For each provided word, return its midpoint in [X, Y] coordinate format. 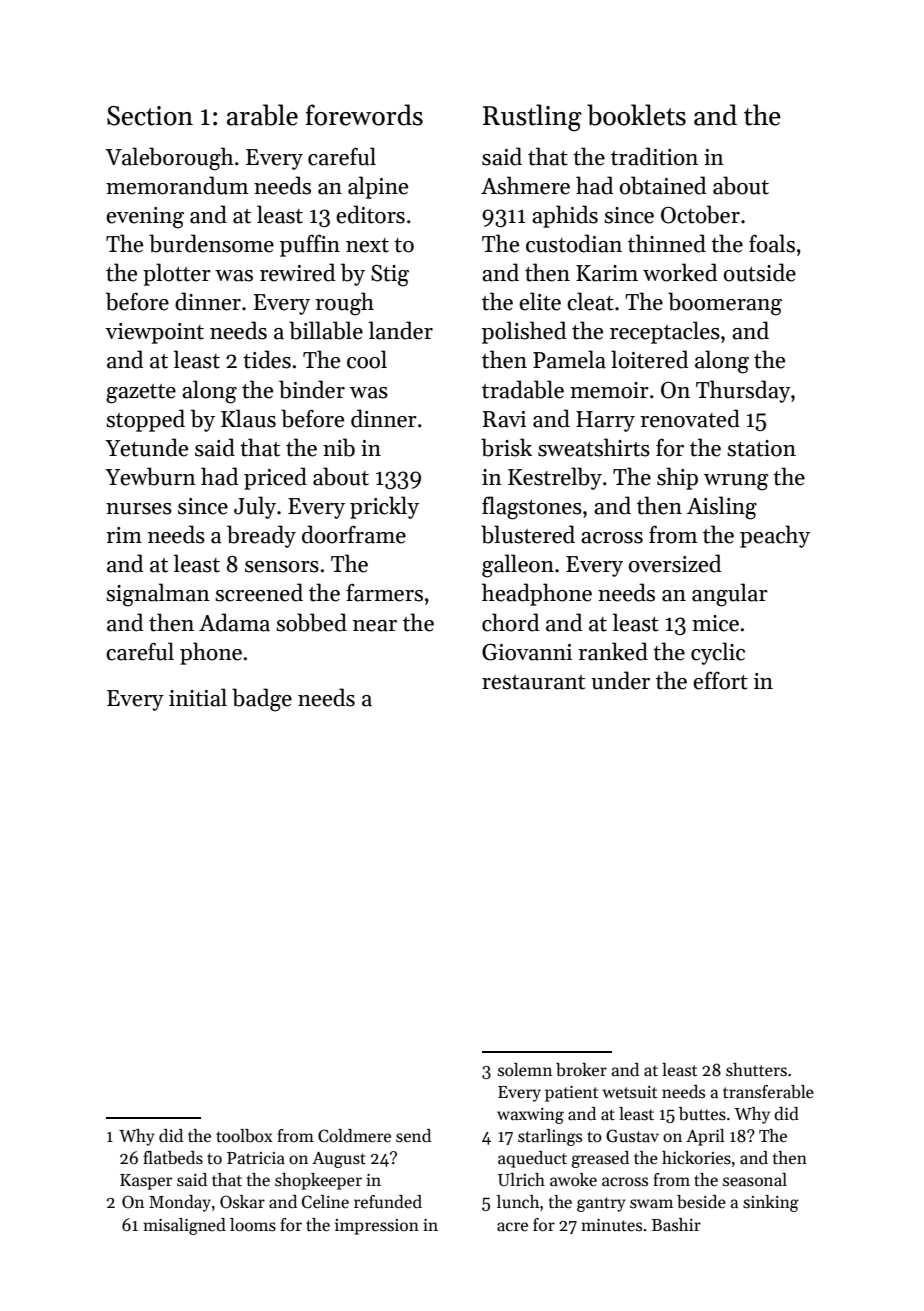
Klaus [248, 418]
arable [262, 115]
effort [720, 680]
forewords [364, 115]
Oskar [242, 1202]
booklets [636, 115]
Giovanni [527, 652]
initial [198, 697]
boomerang [725, 304]
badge [262, 700]
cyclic [718, 653]
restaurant [533, 682]
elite [540, 301]
